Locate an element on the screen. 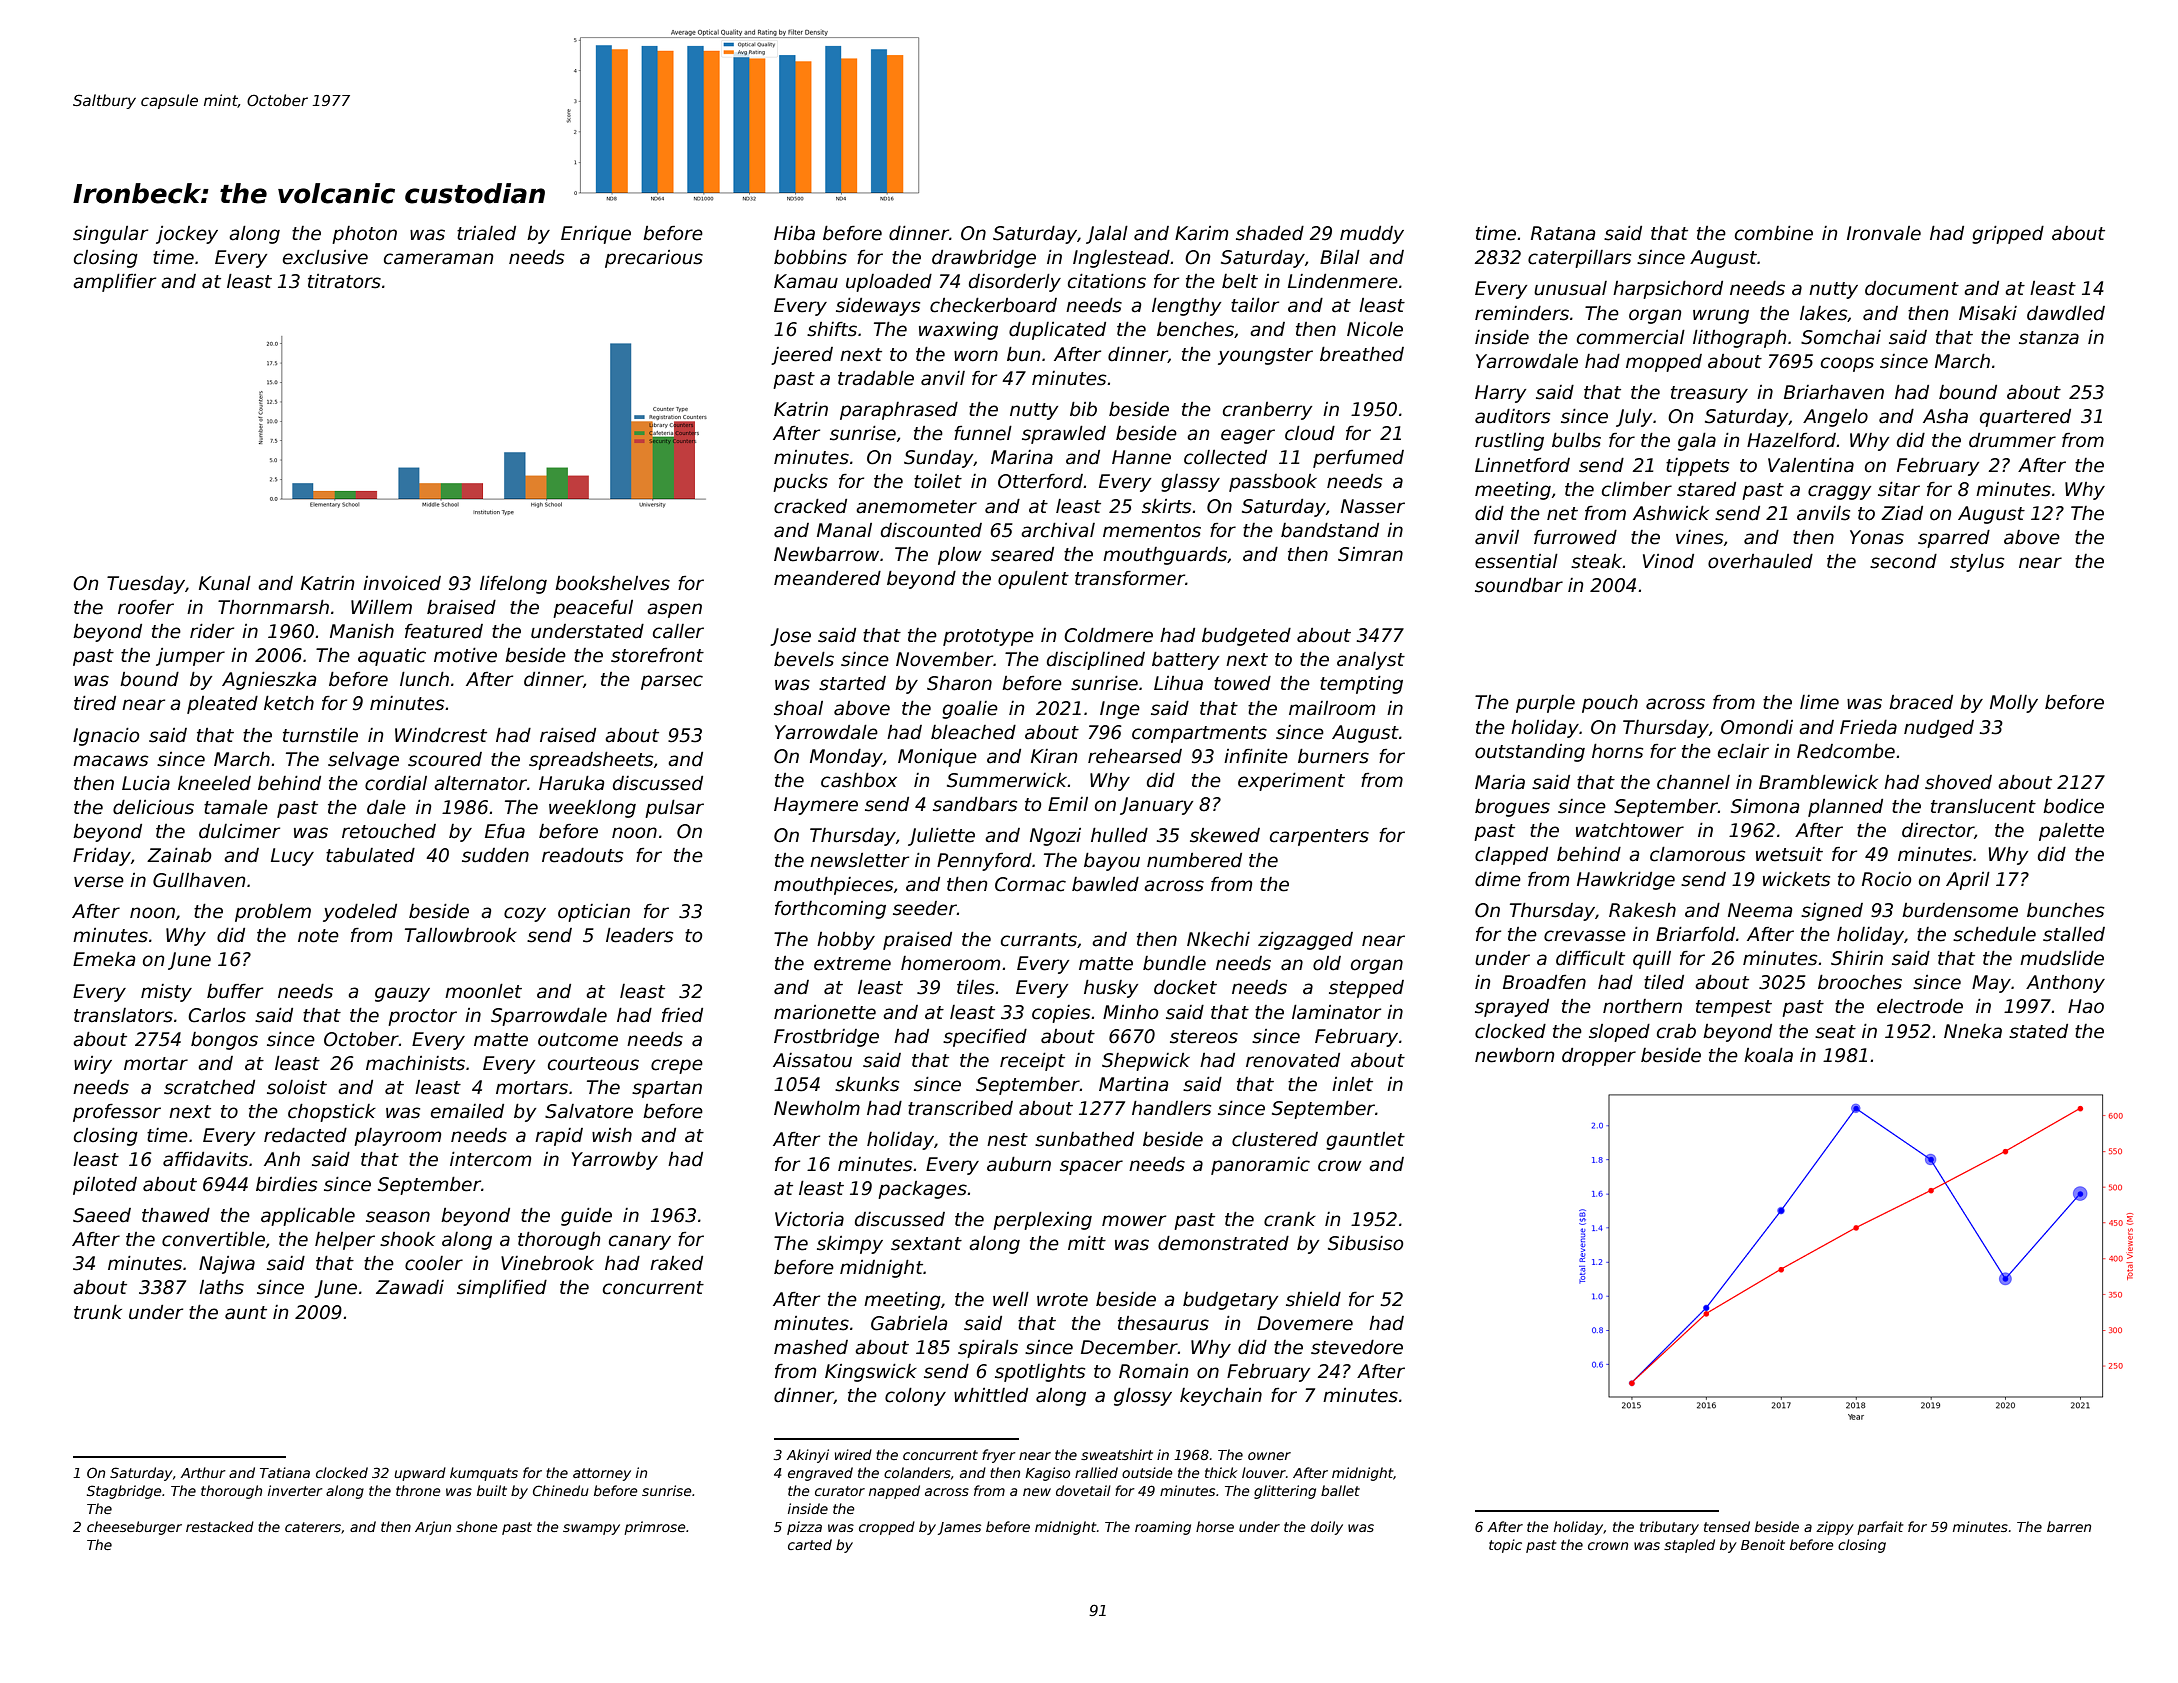 The height and width of the screenshot is (1683, 2178). Kiran is located at coordinates (1054, 756).
